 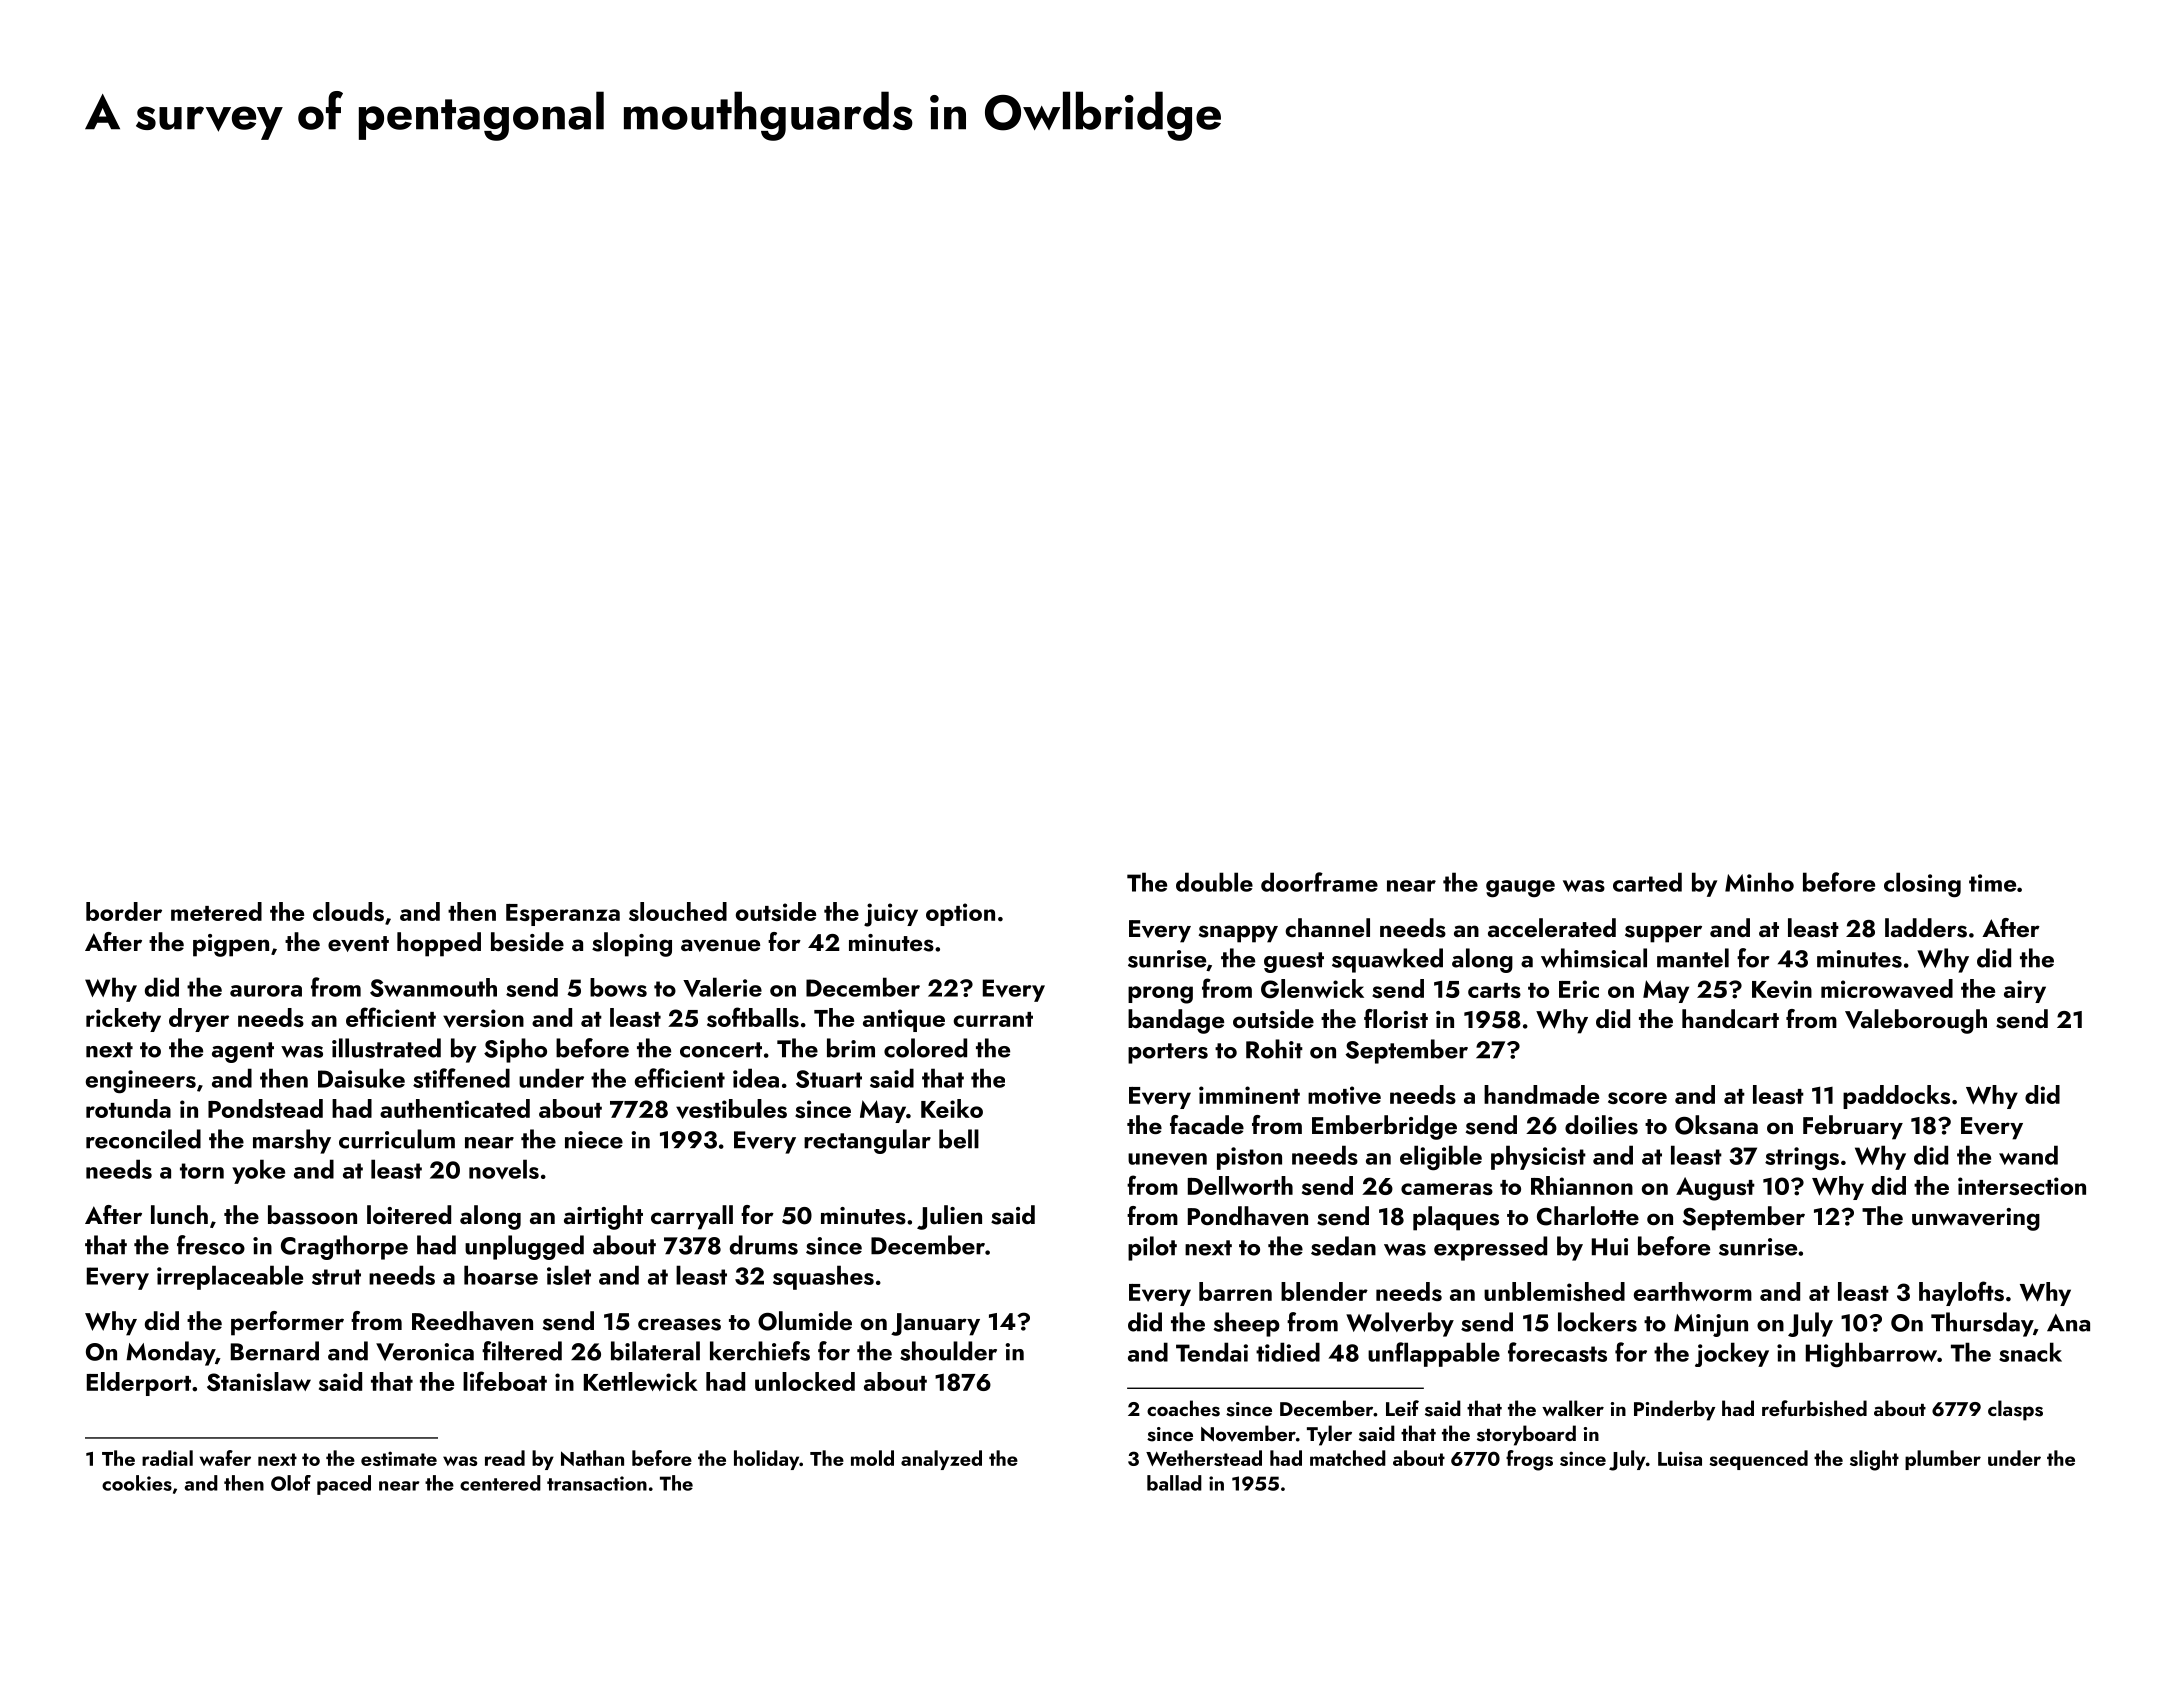 What do you see at coordinates (348, 911) in the screenshot?
I see `clouds` at bounding box center [348, 911].
